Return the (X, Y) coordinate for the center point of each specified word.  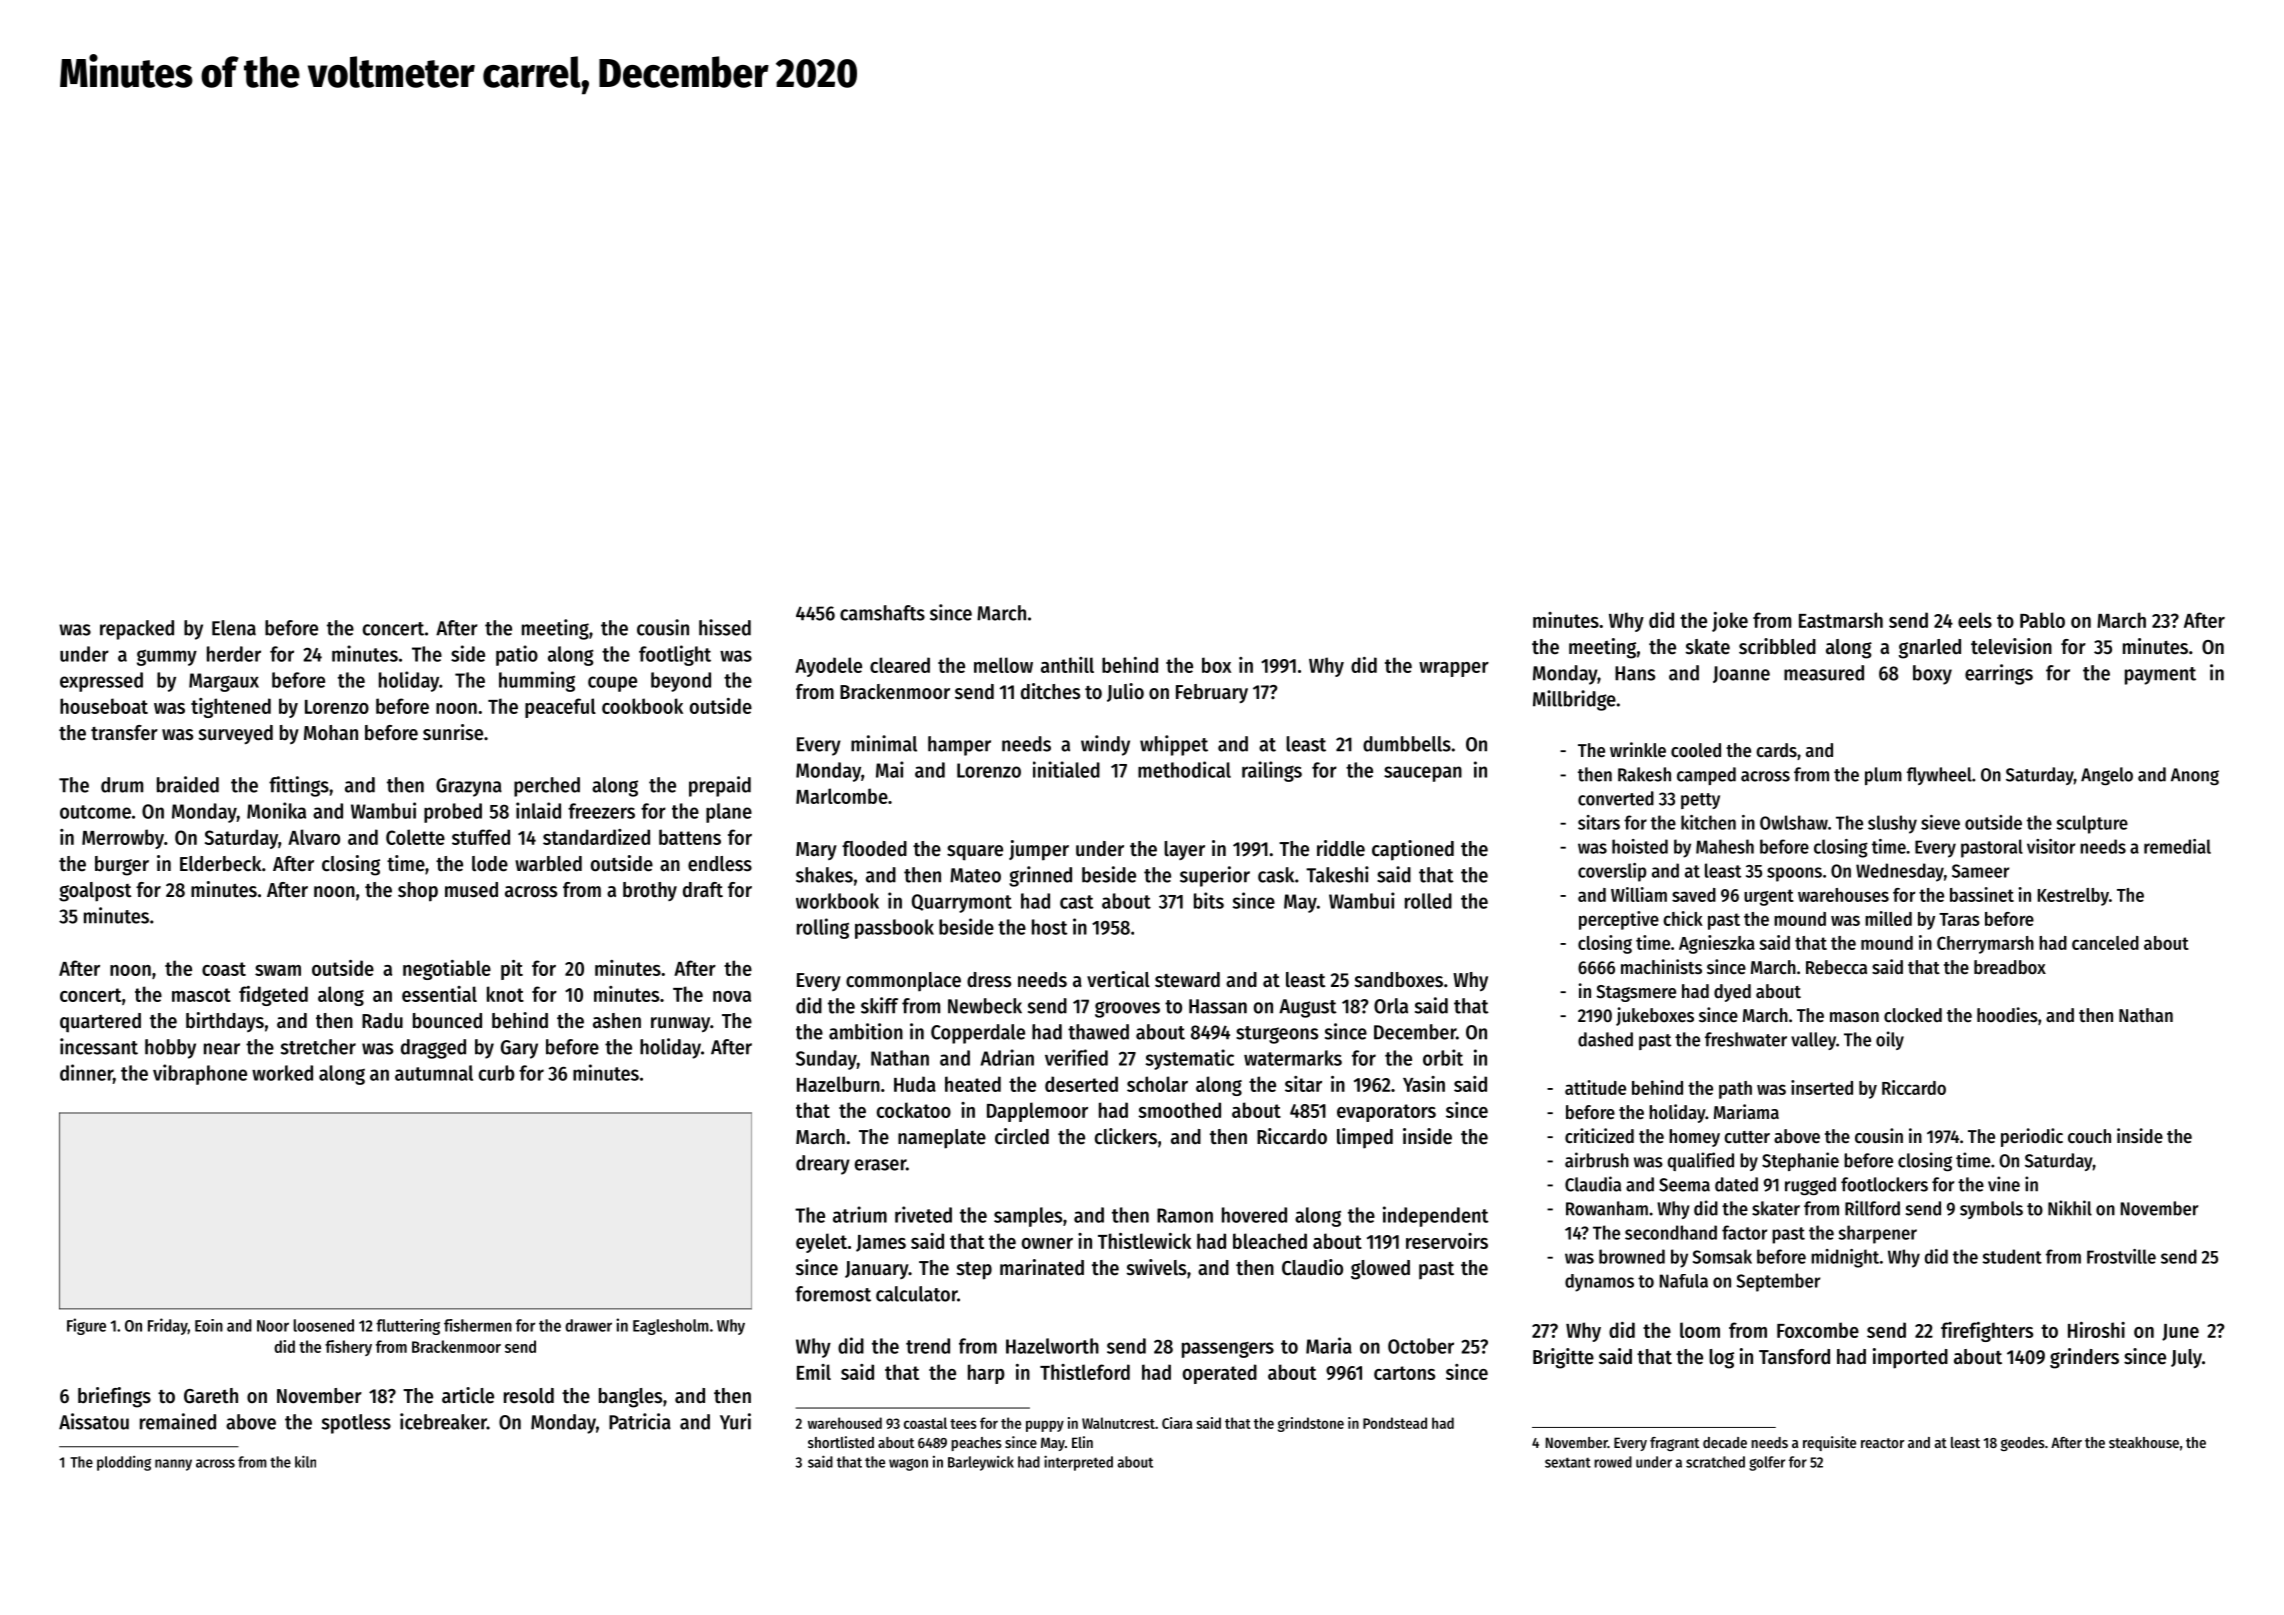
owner (1047, 1243)
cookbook (642, 706)
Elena (234, 628)
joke (1730, 622)
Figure (86, 1326)
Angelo (2107, 776)
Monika (276, 810)
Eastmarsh (1841, 620)
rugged (1810, 1186)
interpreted (1078, 1463)
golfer (1767, 1463)
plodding (124, 1463)
